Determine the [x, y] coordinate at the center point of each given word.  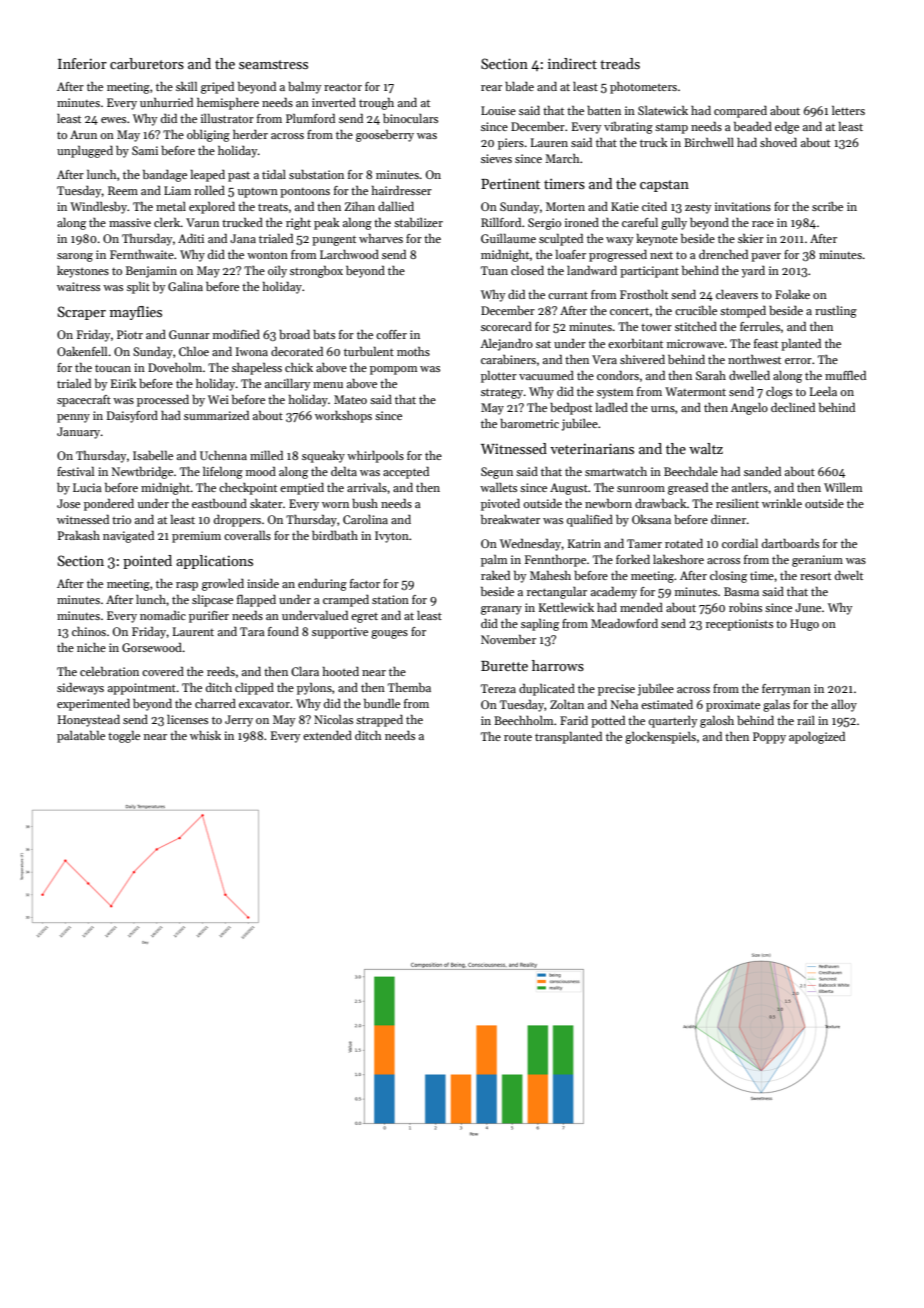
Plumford [310, 118]
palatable [81, 737]
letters [848, 110]
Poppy [769, 738]
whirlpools [375, 457]
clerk [167, 222]
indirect [572, 63]
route [518, 737]
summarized [216, 415]
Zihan [359, 206]
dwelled [749, 375]
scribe [827, 206]
